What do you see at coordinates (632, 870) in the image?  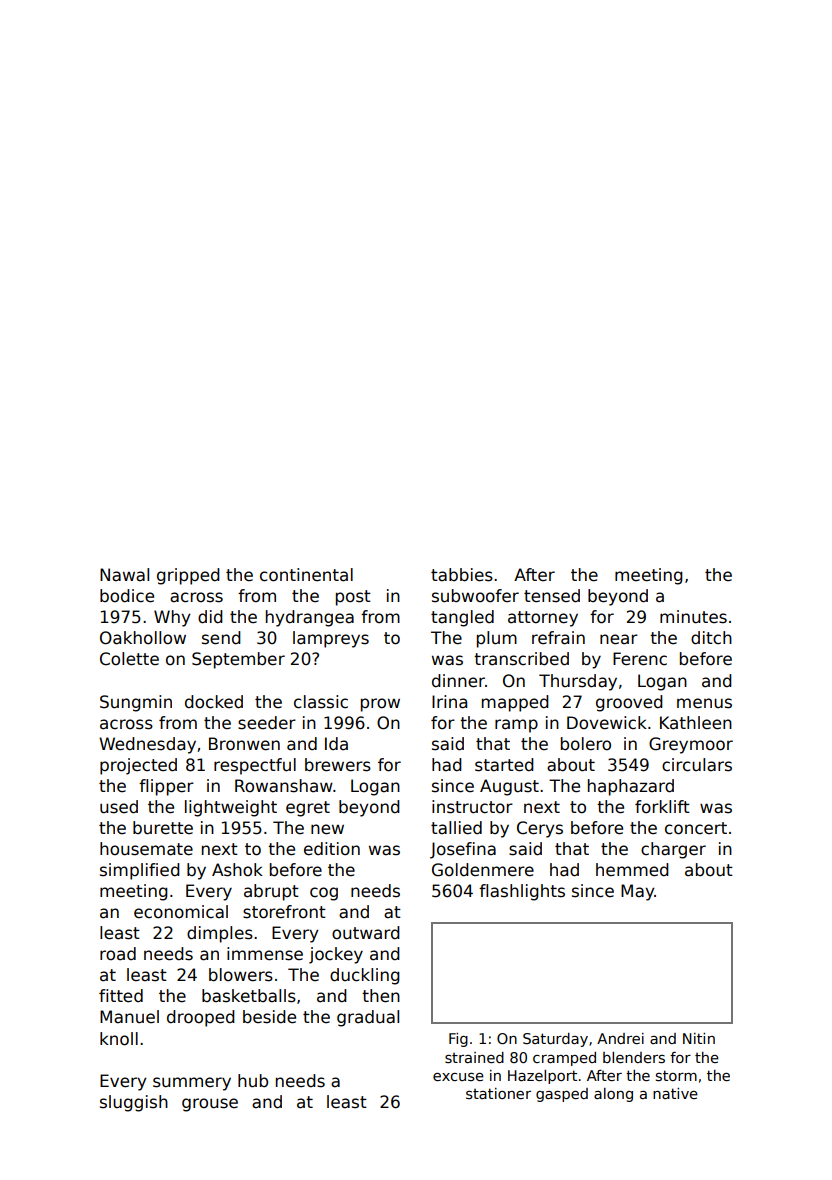 I see `hemmed` at bounding box center [632, 870].
